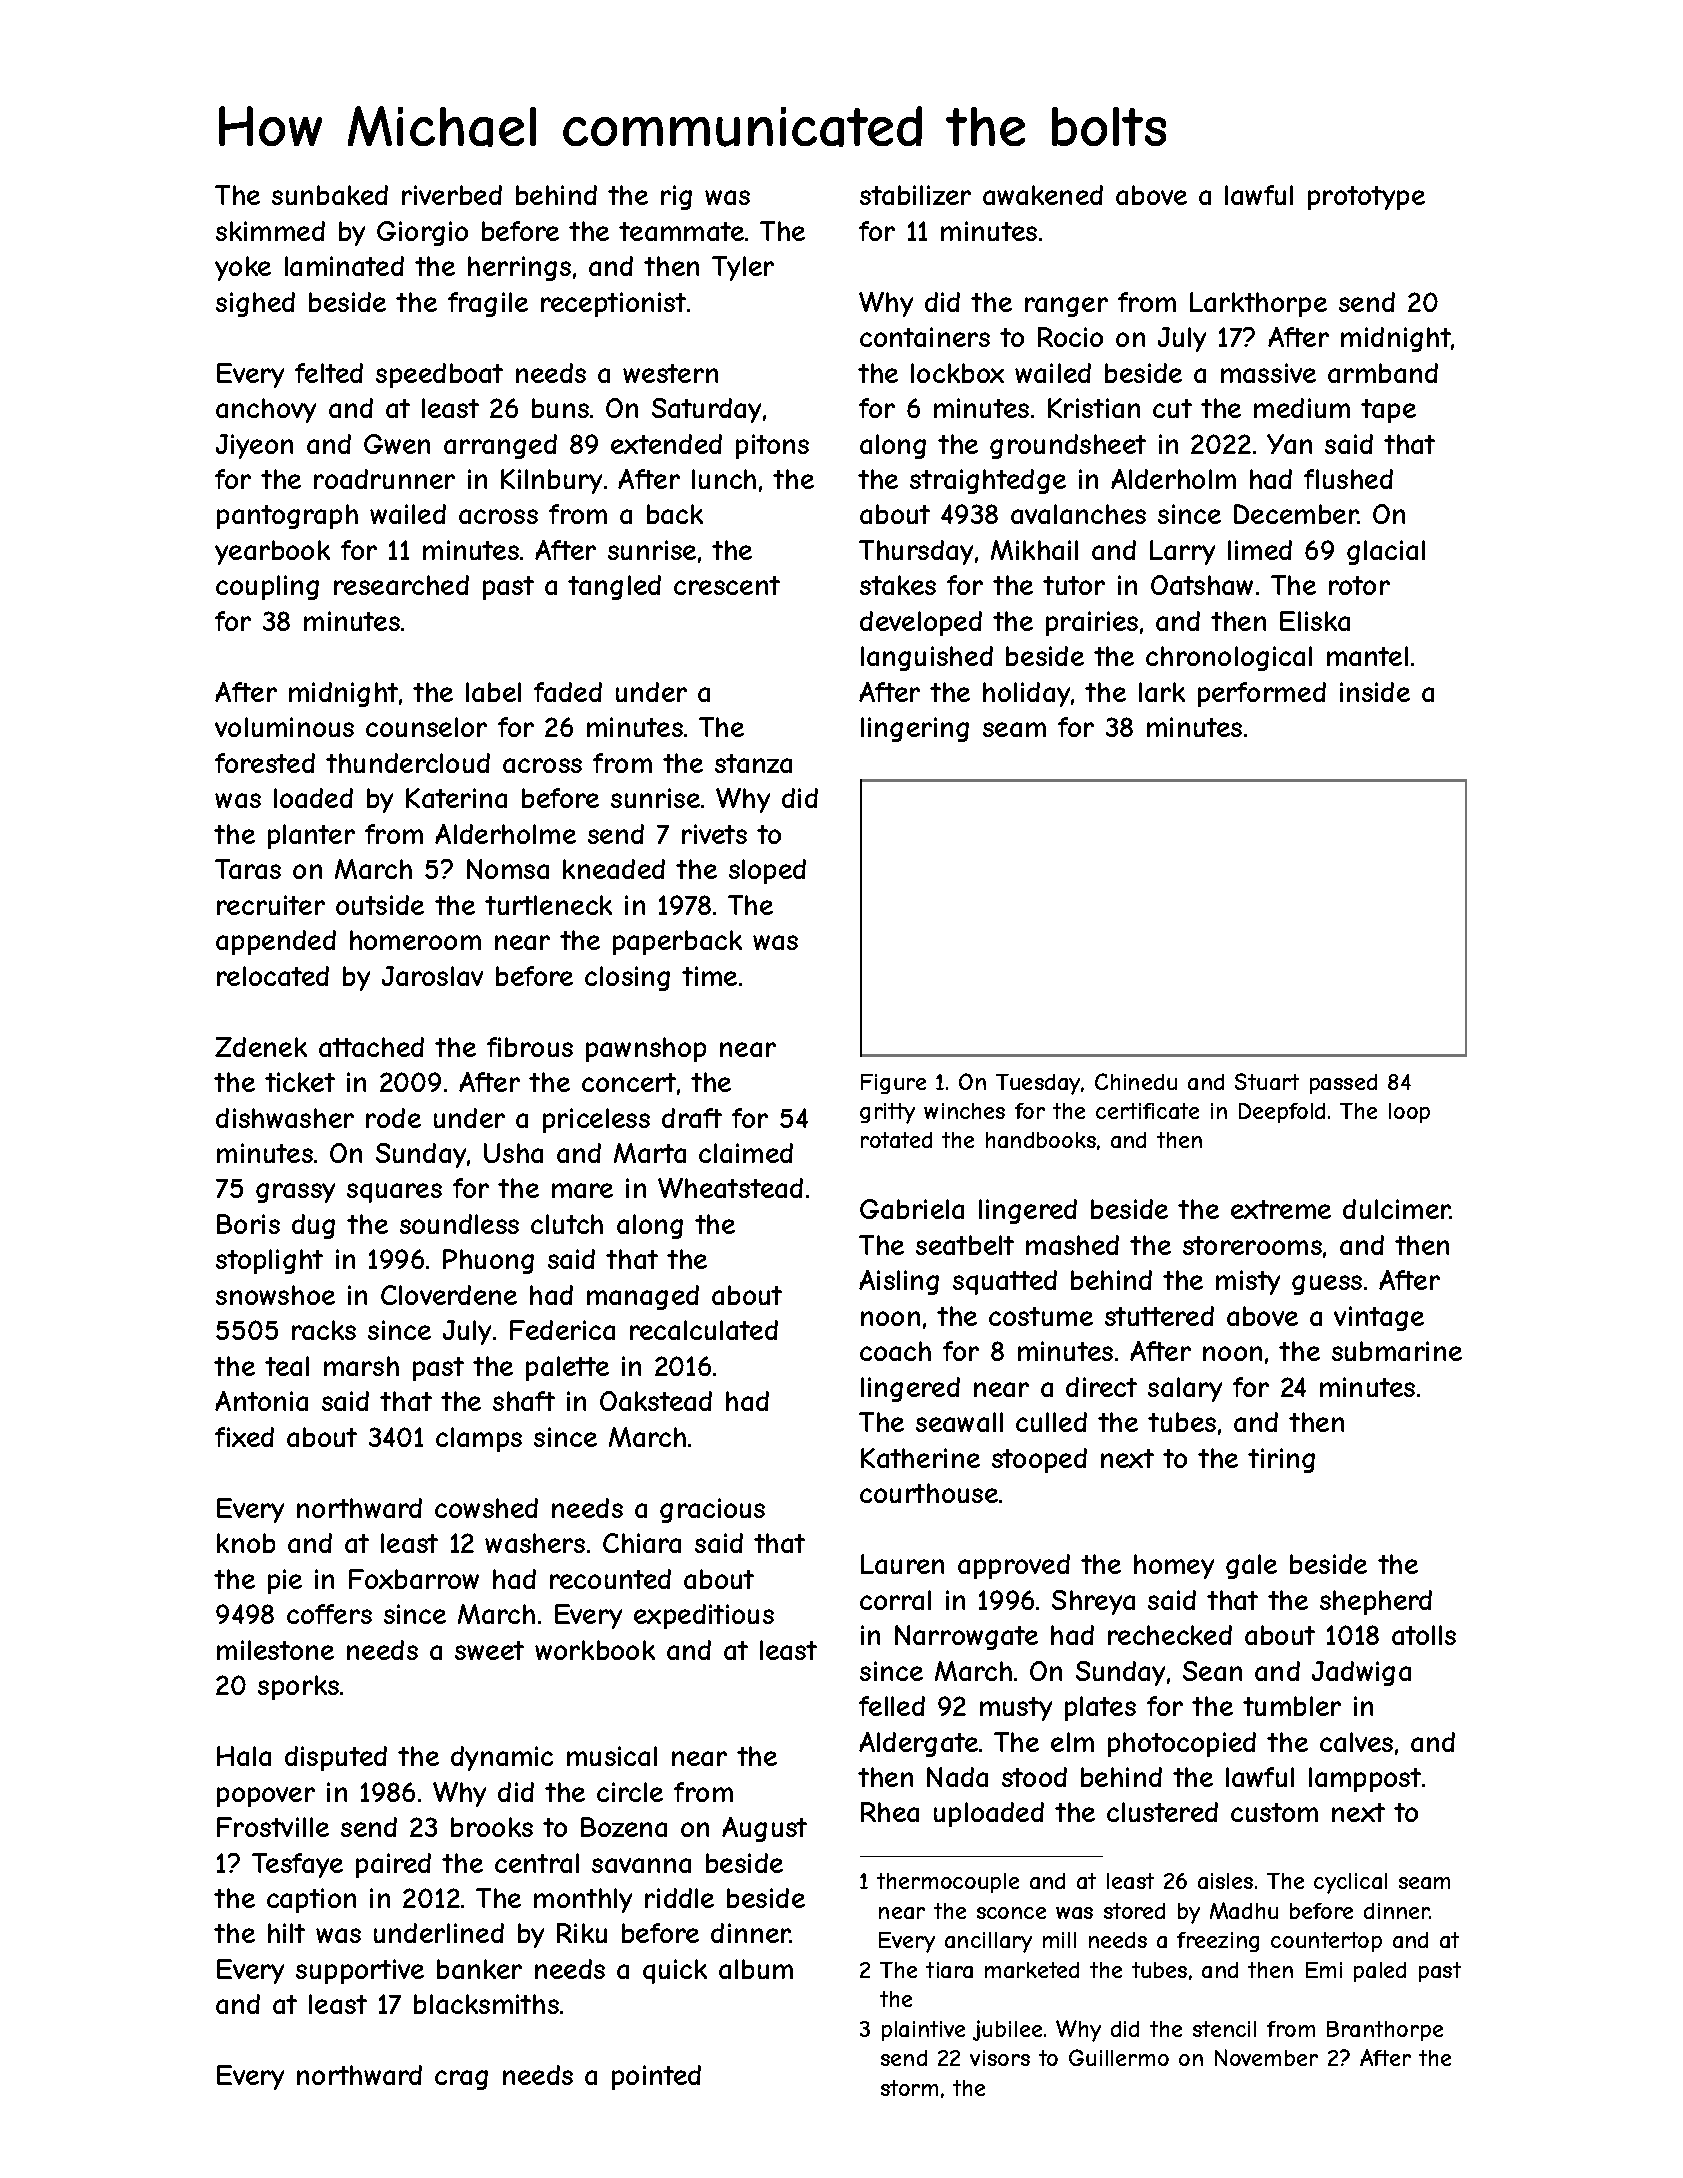 The width and height of the page is (1683, 2178). What do you see at coordinates (1038, 1084) in the page?
I see `Tuesday` at bounding box center [1038, 1084].
